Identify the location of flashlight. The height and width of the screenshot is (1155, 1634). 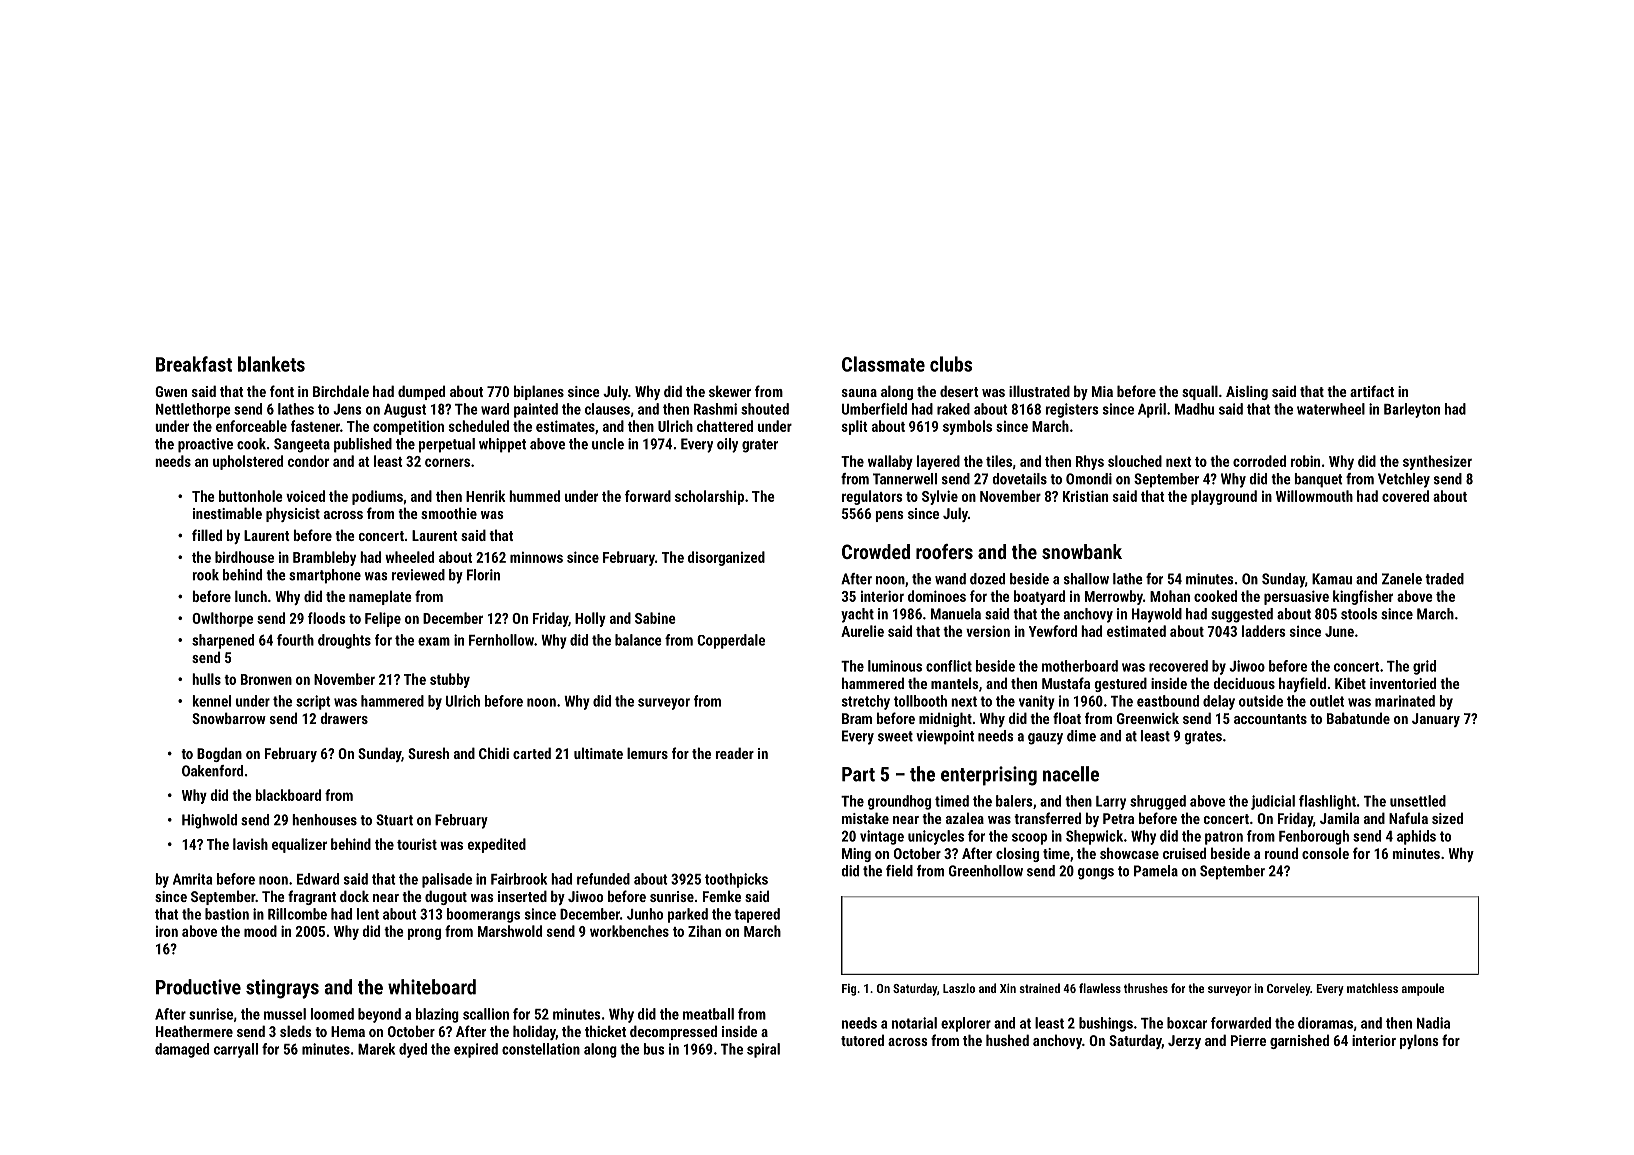
(1327, 802).
